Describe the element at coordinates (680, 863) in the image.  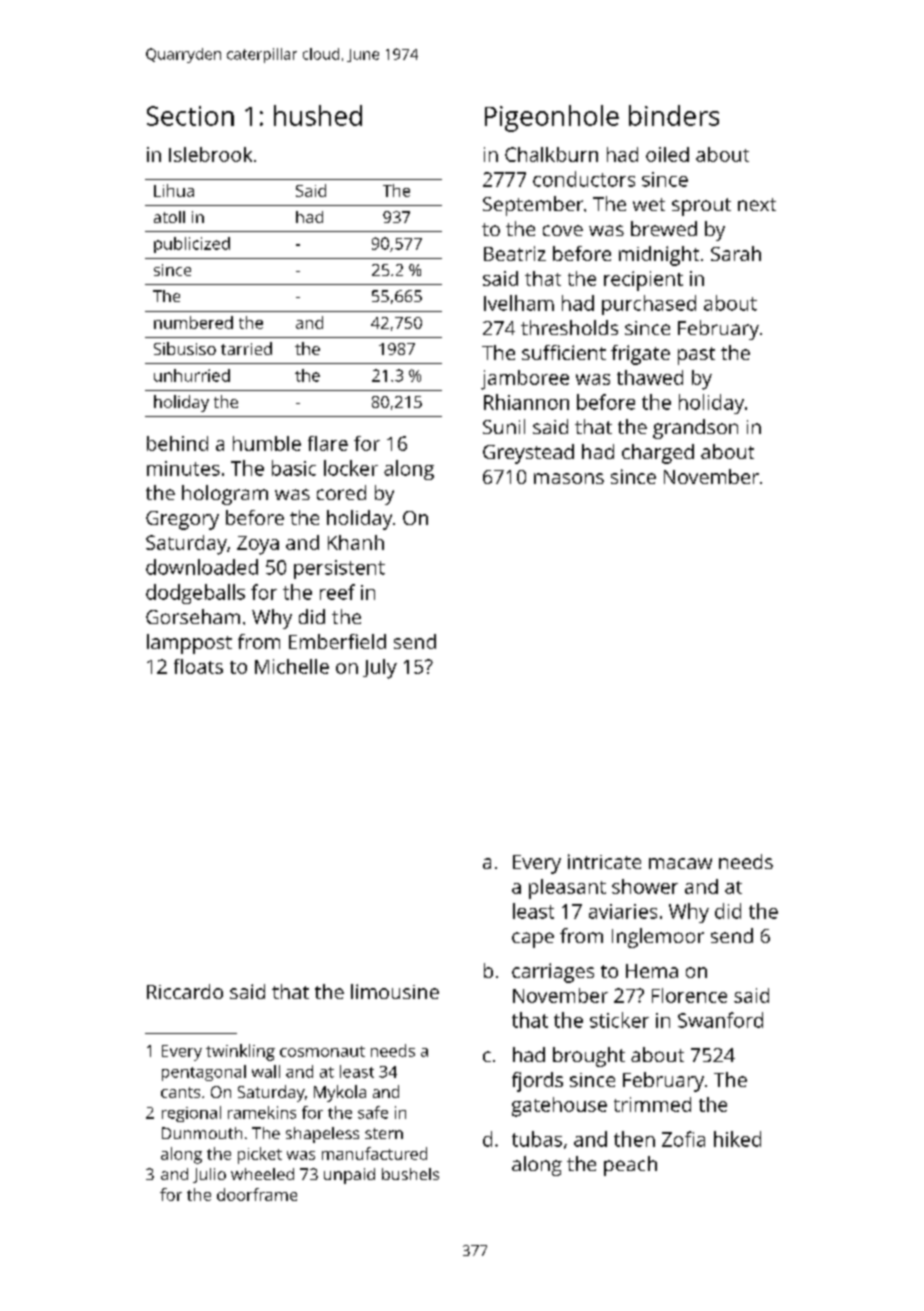
I see `macaw` at that location.
